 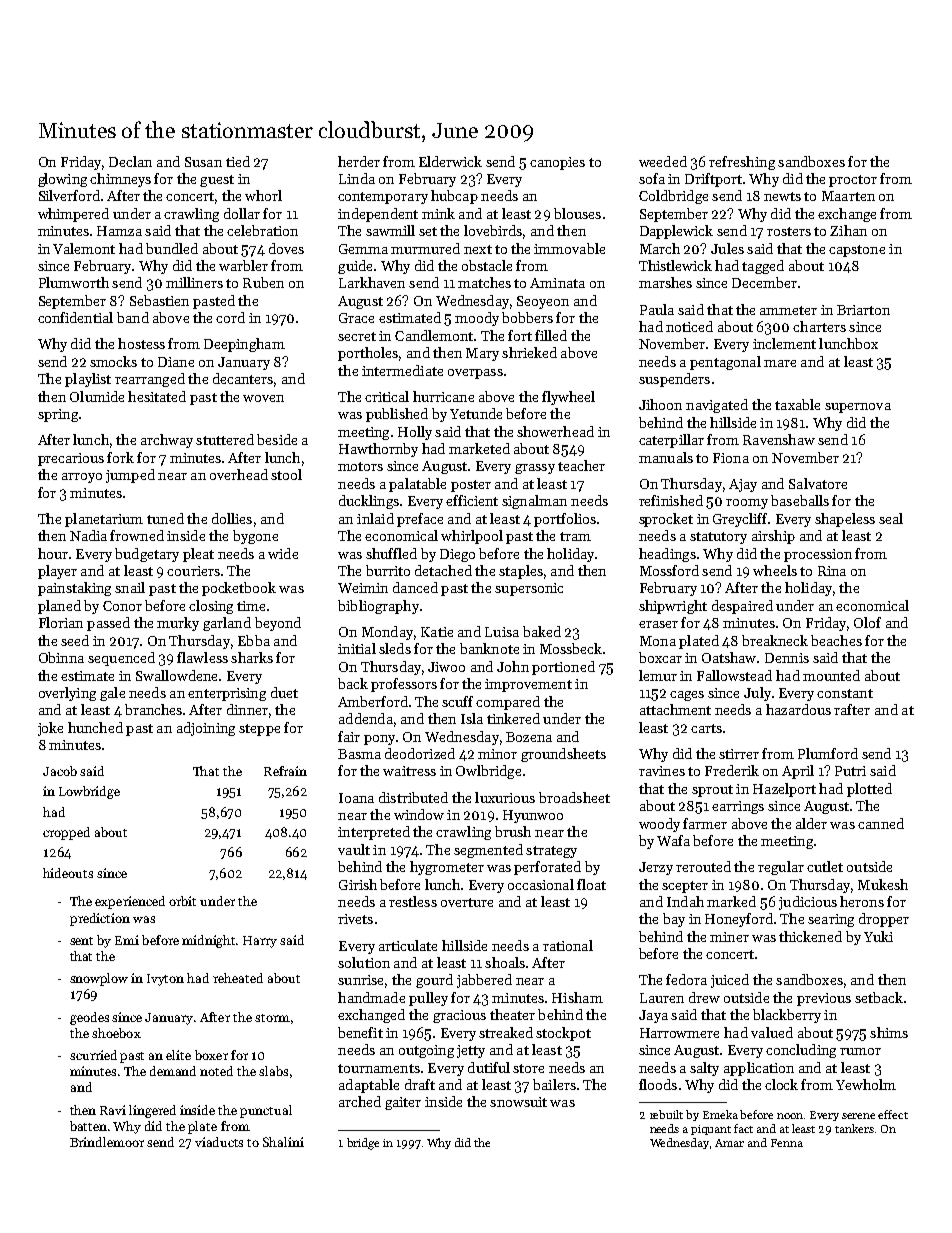 I want to click on Ajay, so click(x=743, y=485).
